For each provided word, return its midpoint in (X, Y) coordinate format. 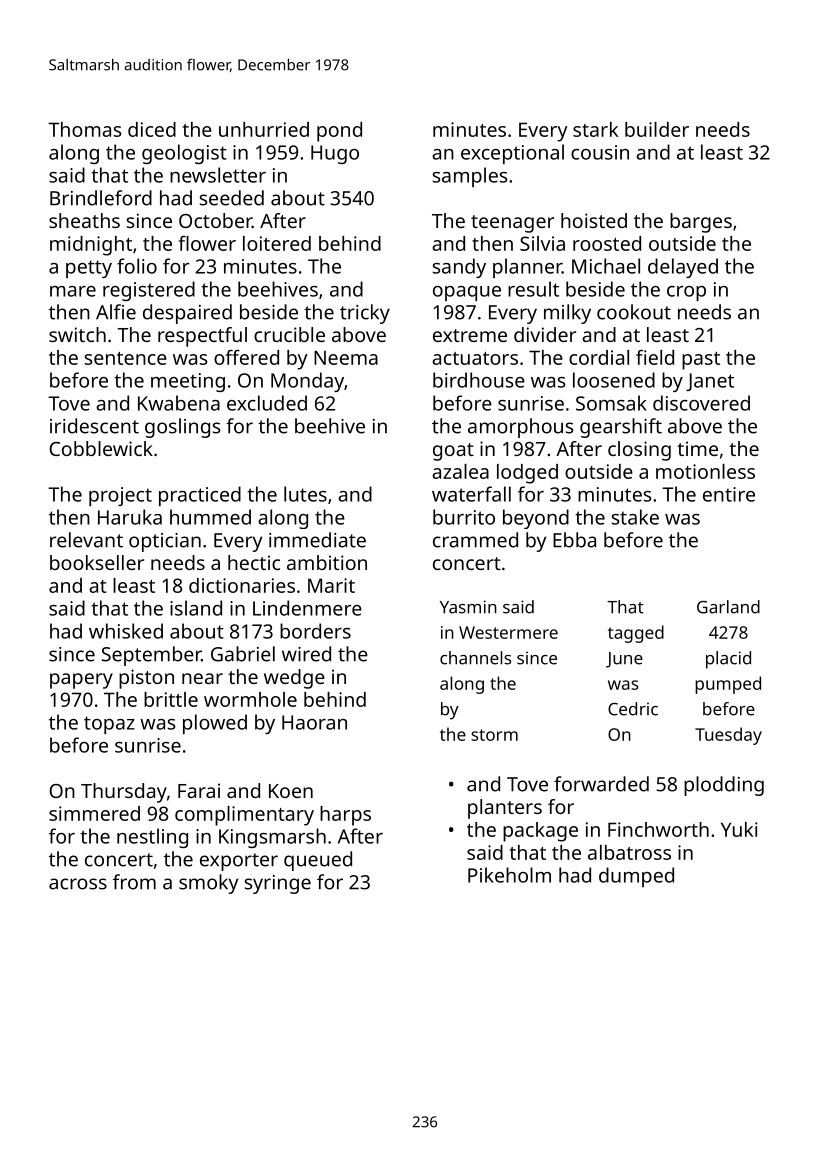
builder (657, 129)
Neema (346, 357)
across (78, 884)
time (697, 448)
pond (339, 132)
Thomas (84, 129)
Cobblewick (101, 448)
